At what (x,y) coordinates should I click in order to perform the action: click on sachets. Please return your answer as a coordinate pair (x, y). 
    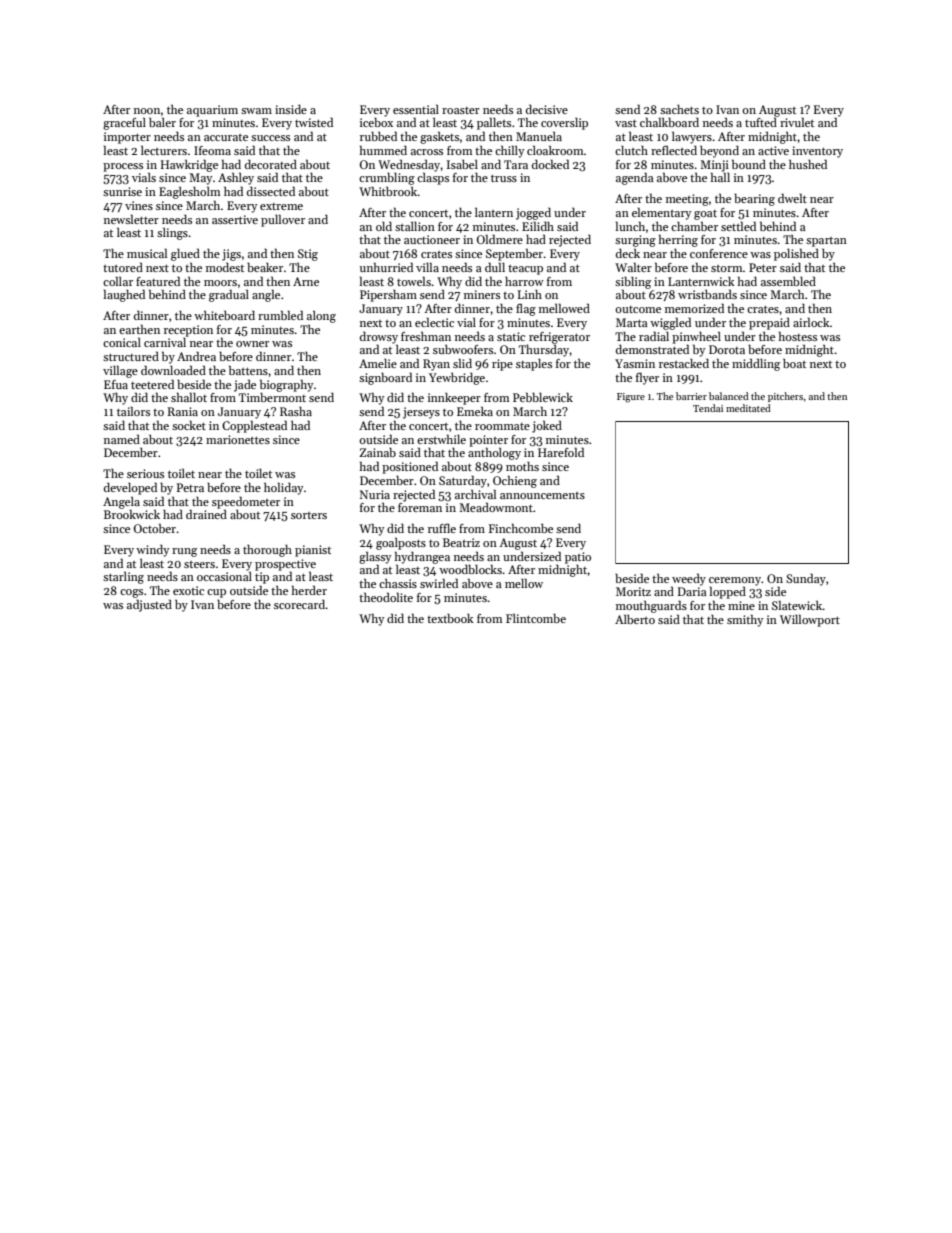
    Looking at the image, I should click on (679, 109).
